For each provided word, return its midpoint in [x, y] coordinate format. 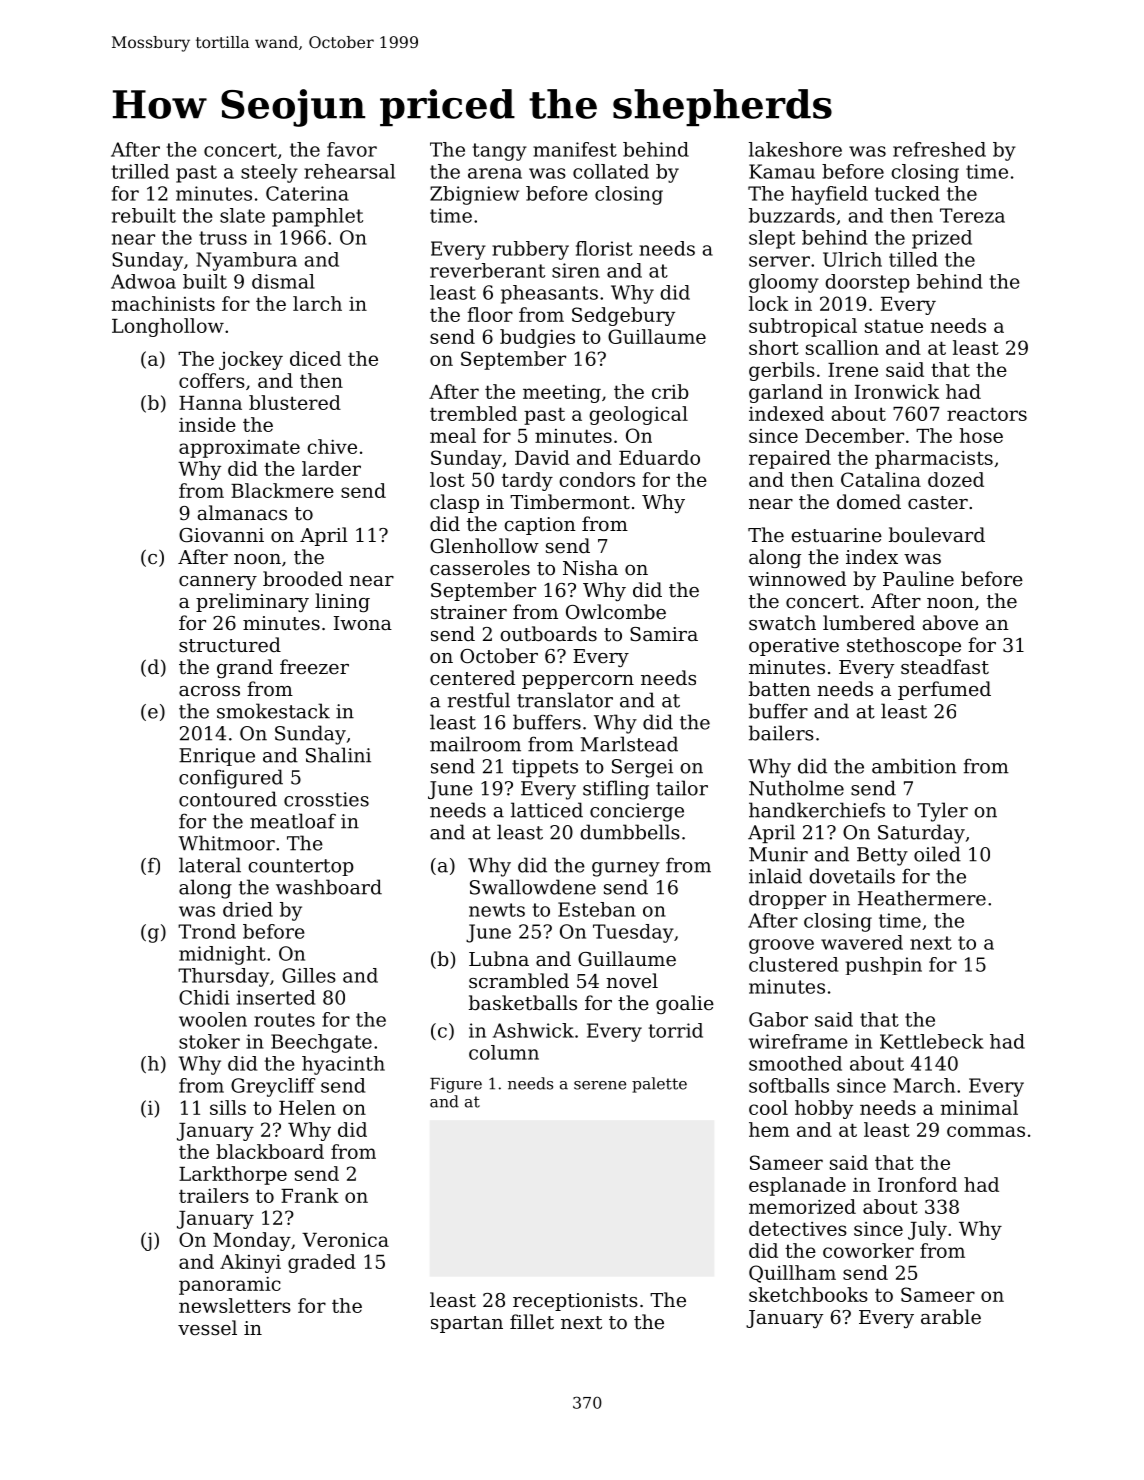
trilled [140, 171]
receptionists [575, 1302]
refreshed [939, 149]
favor [352, 149]
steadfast [945, 666]
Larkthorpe [233, 1175]
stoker [209, 1041]
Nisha [590, 568]
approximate [239, 449]
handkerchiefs [817, 810]
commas [986, 1131]
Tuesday [633, 933]
